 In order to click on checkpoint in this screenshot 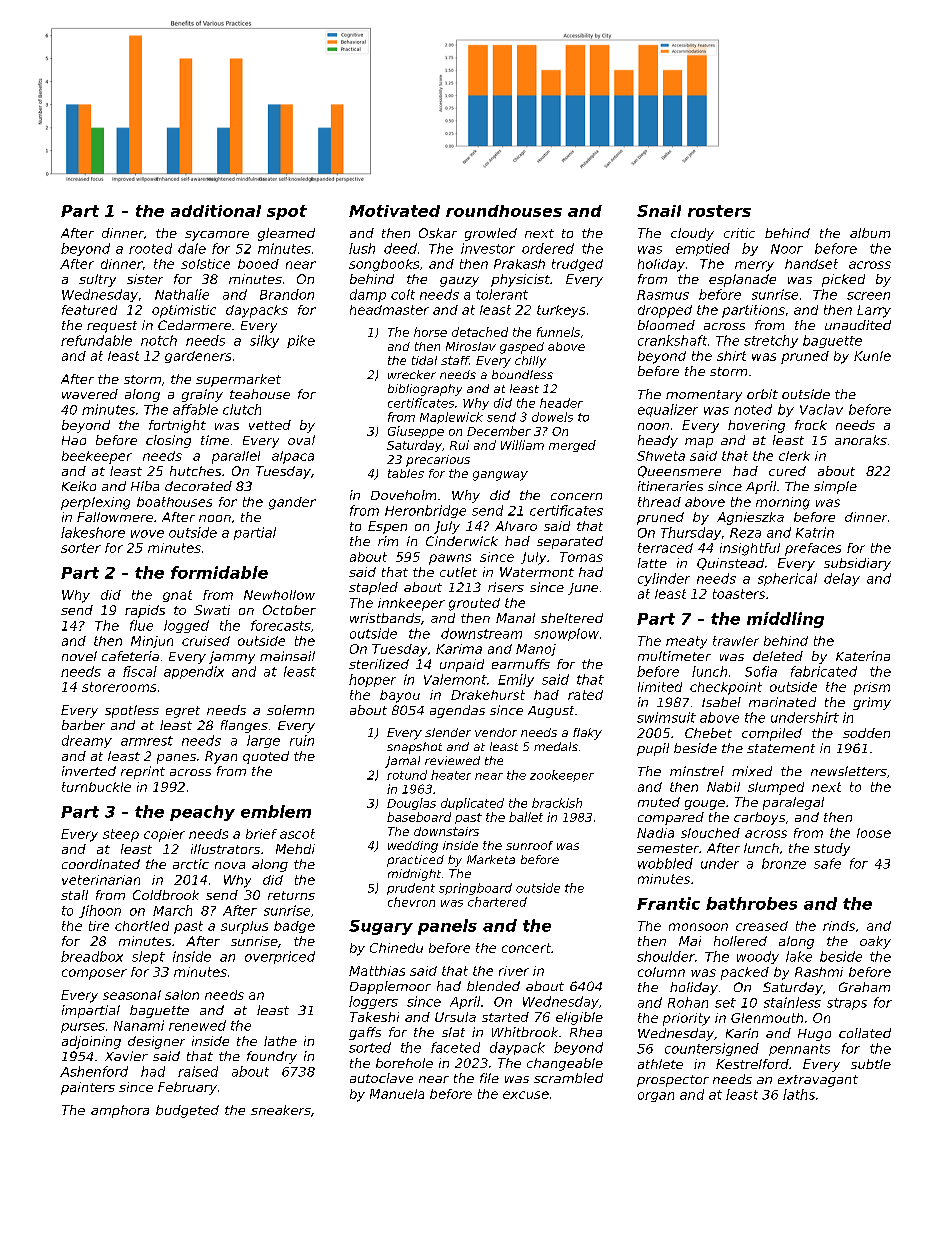, I will do `click(726, 688)`.
